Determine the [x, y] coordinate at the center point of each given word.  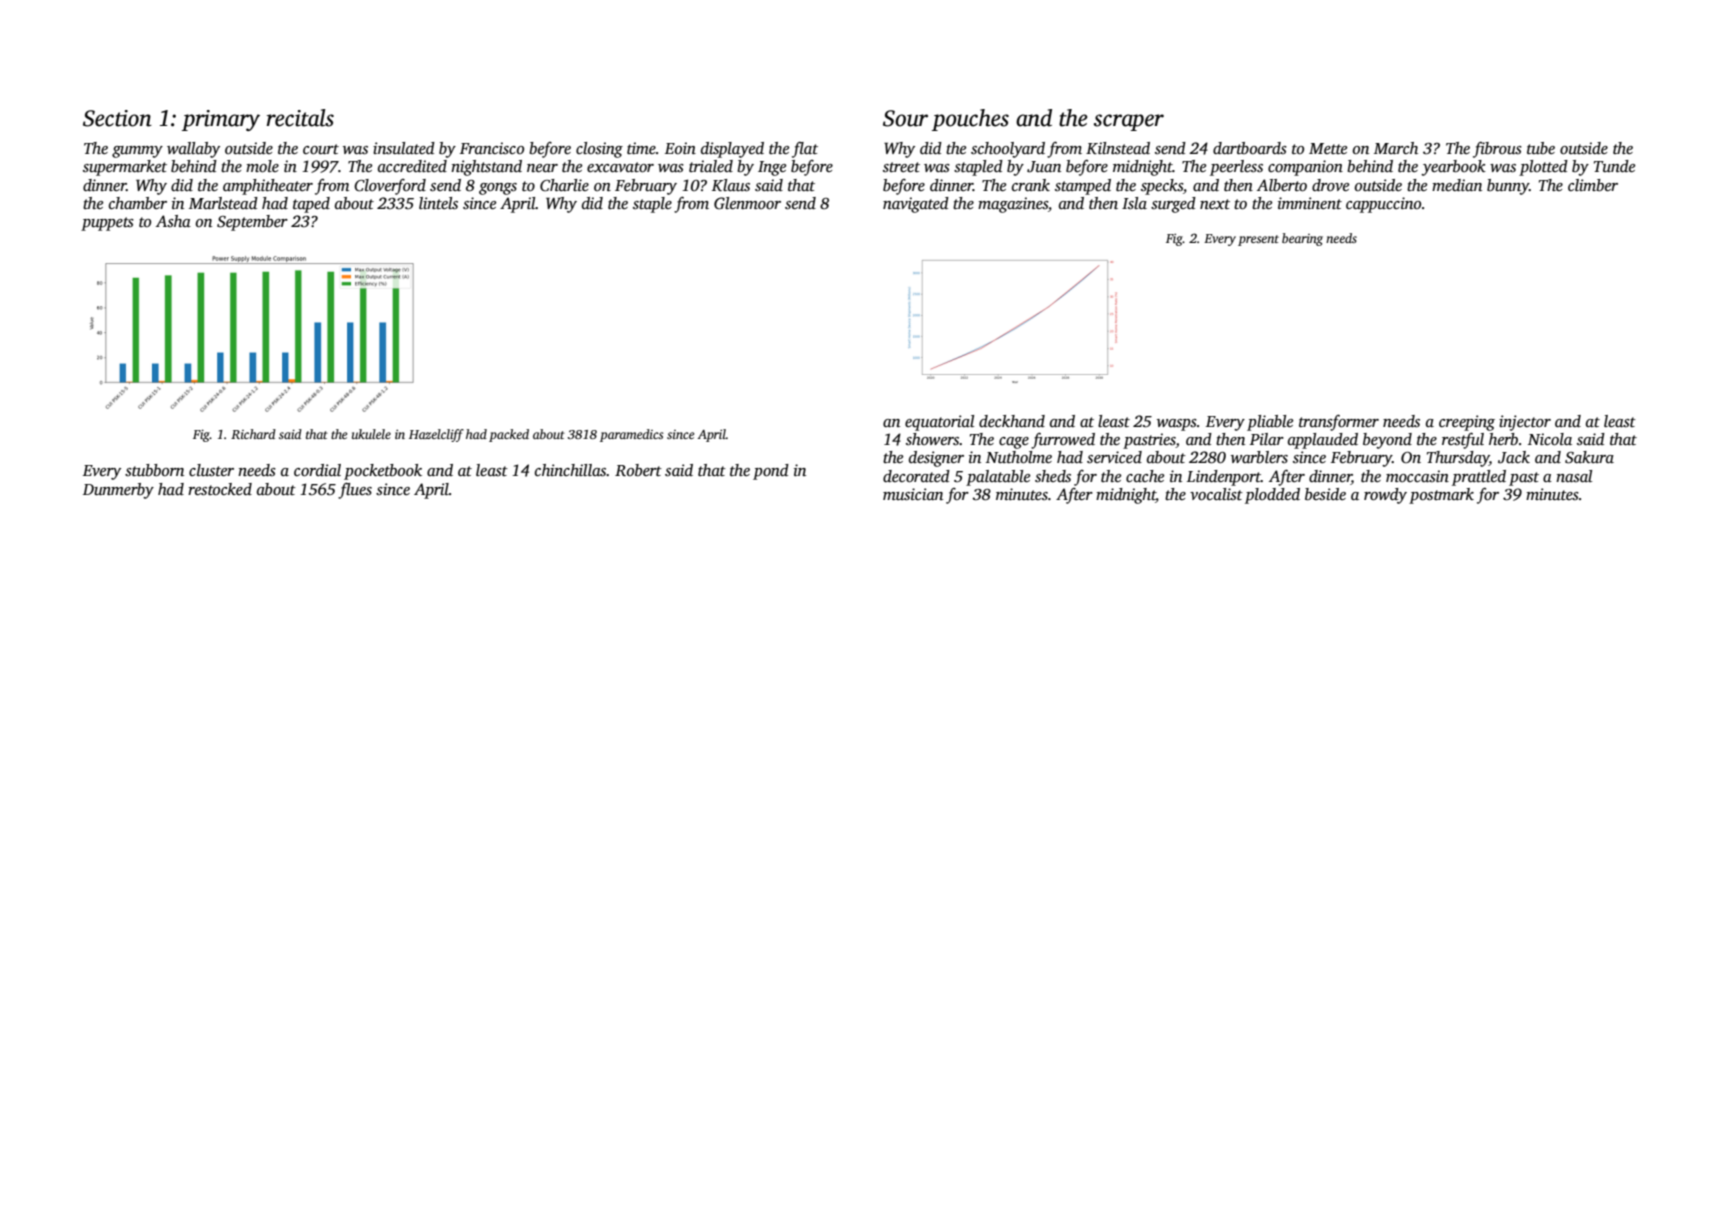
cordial [317, 470]
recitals [300, 118]
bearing [1302, 239]
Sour [905, 118]
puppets [107, 224]
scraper [1129, 122]
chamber [138, 203]
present [1258, 240]
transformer [1339, 422]
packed [509, 435]
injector [1525, 423]
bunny [1508, 187]
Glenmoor [747, 203]
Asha [173, 221]
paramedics [631, 435]
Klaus [731, 185]
